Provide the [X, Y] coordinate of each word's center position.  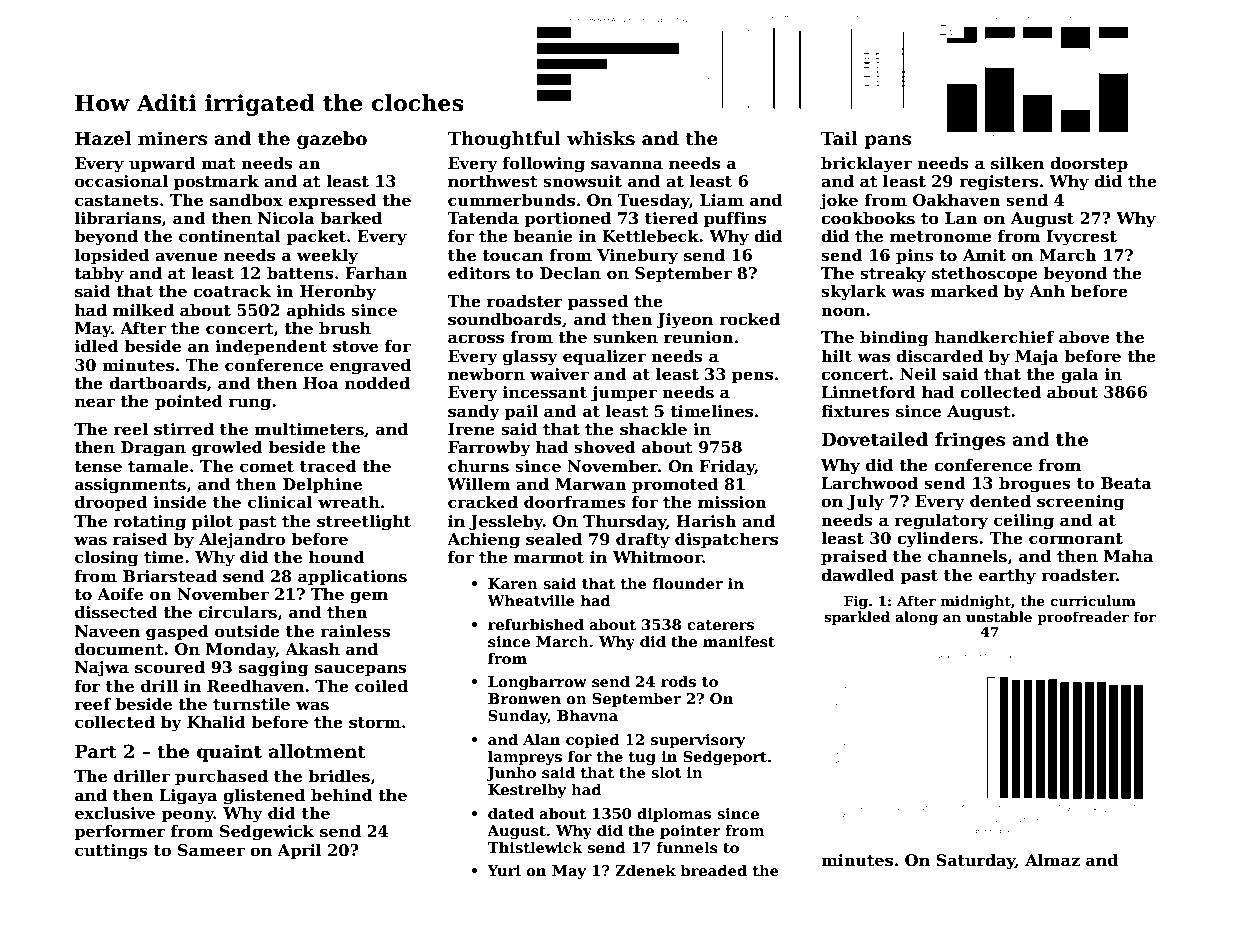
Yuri [504, 870]
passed [598, 303]
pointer [690, 832]
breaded [713, 870]
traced [328, 466]
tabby [99, 275]
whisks [601, 138]
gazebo [332, 140]
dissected [116, 612]
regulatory [941, 522]
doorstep [1089, 165]
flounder [688, 583]
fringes [970, 441]
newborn [486, 374]
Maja [1037, 358]
